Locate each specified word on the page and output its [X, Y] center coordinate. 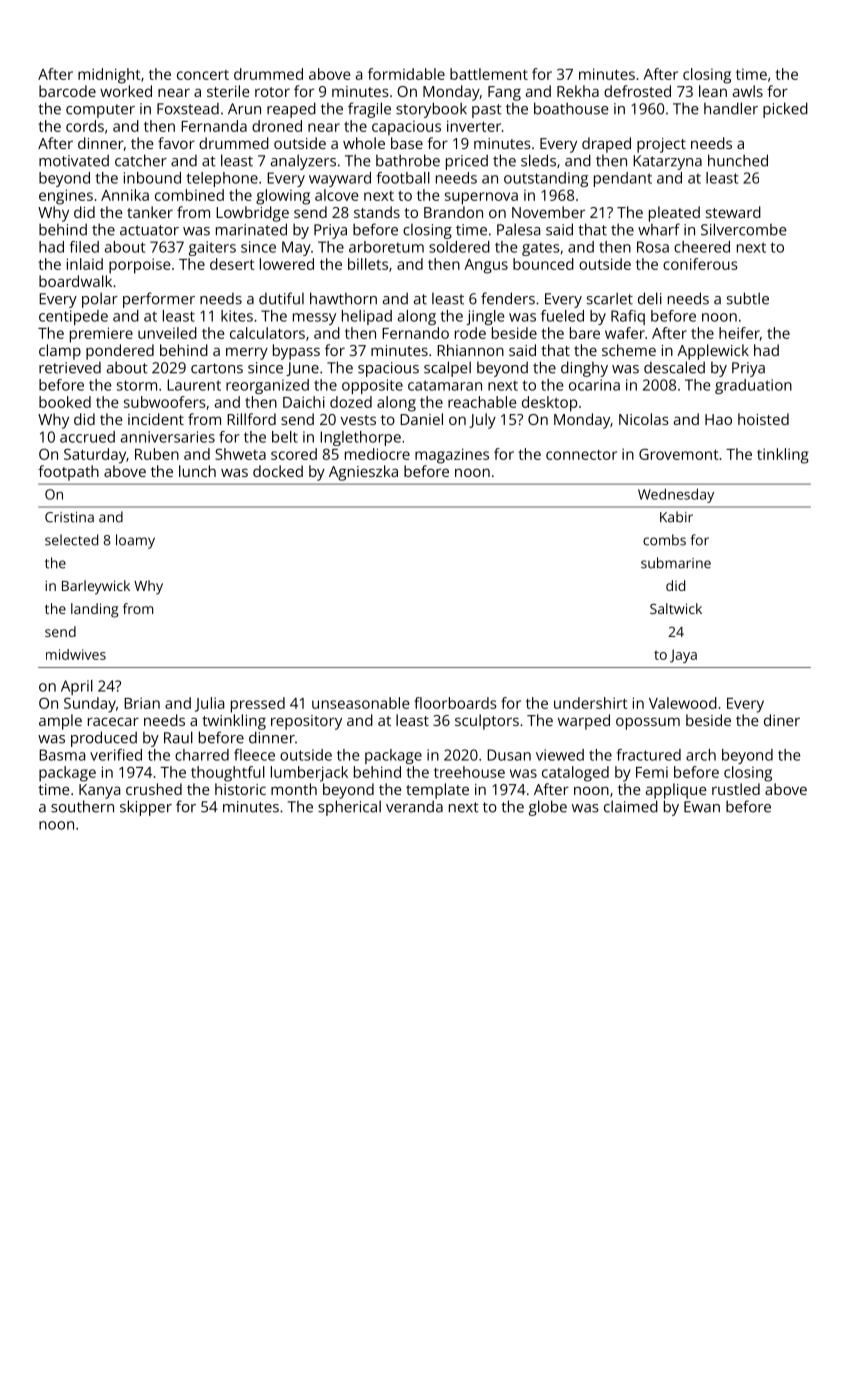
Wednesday [676, 495]
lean [713, 91]
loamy [135, 541]
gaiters [212, 248]
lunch [197, 471]
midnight [109, 76]
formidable [406, 74]
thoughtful [228, 774]
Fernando [415, 333]
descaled [674, 367]
